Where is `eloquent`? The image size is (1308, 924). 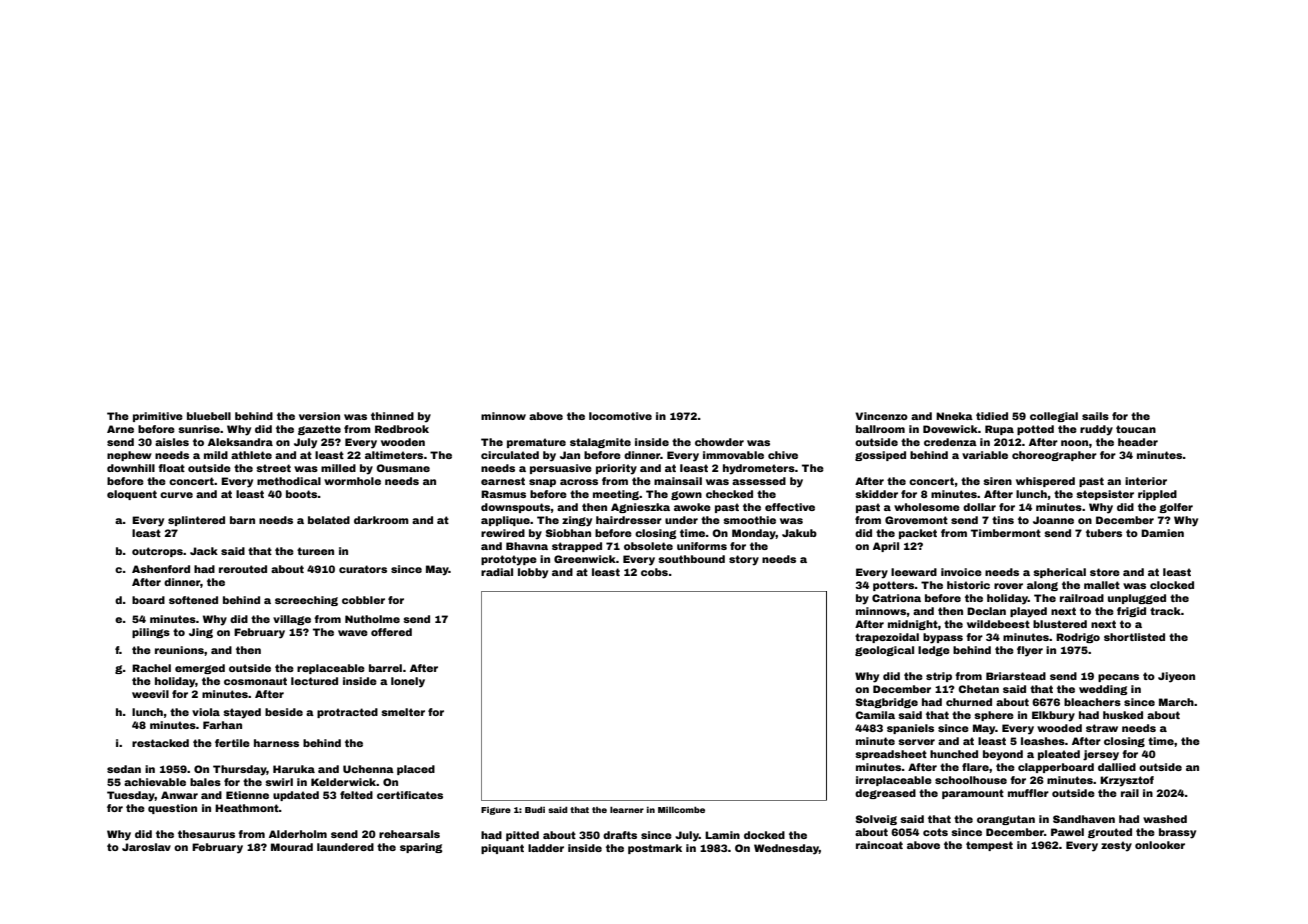 eloquent is located at coordinates (132, 495).
